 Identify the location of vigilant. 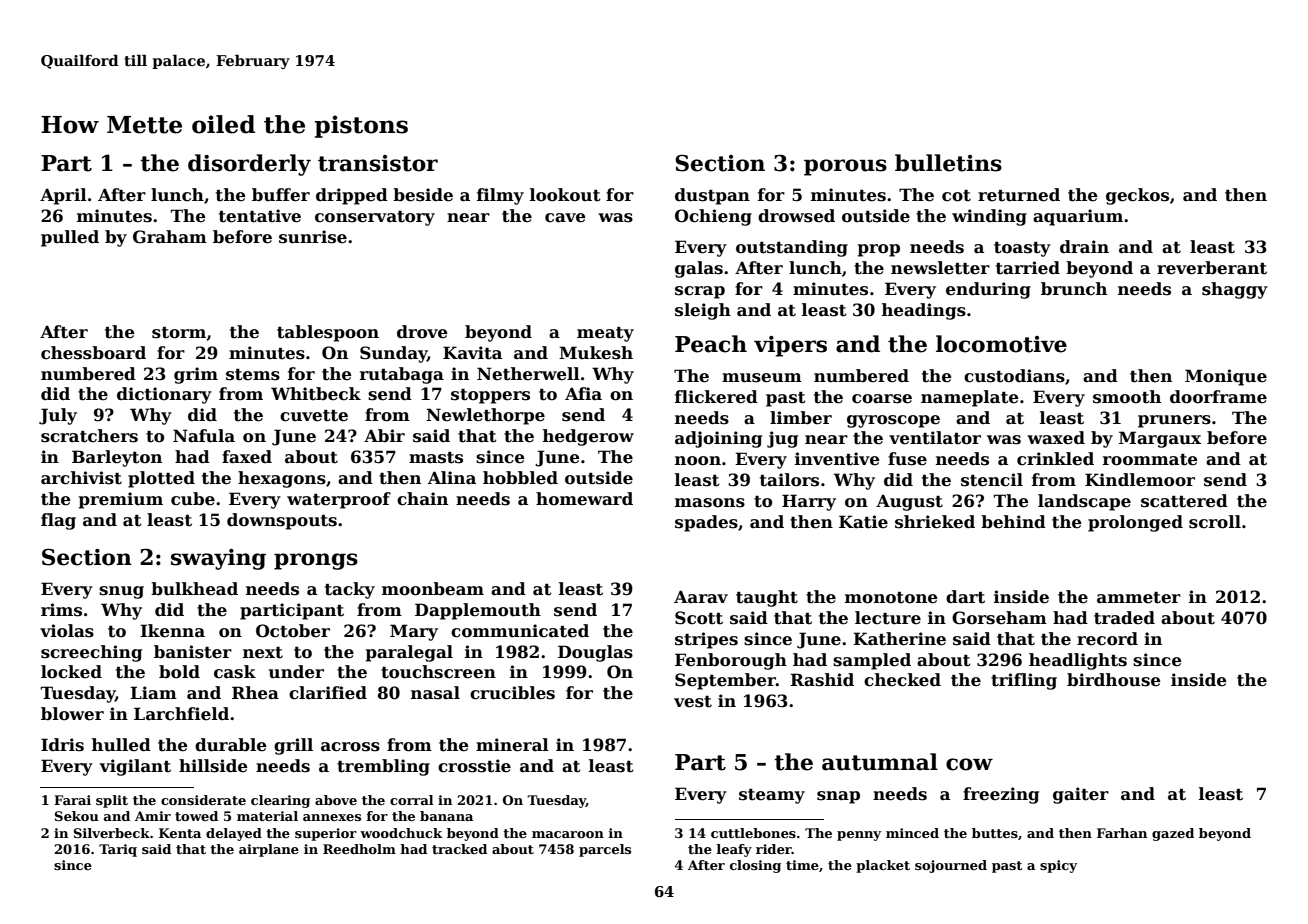
(135, 767).
